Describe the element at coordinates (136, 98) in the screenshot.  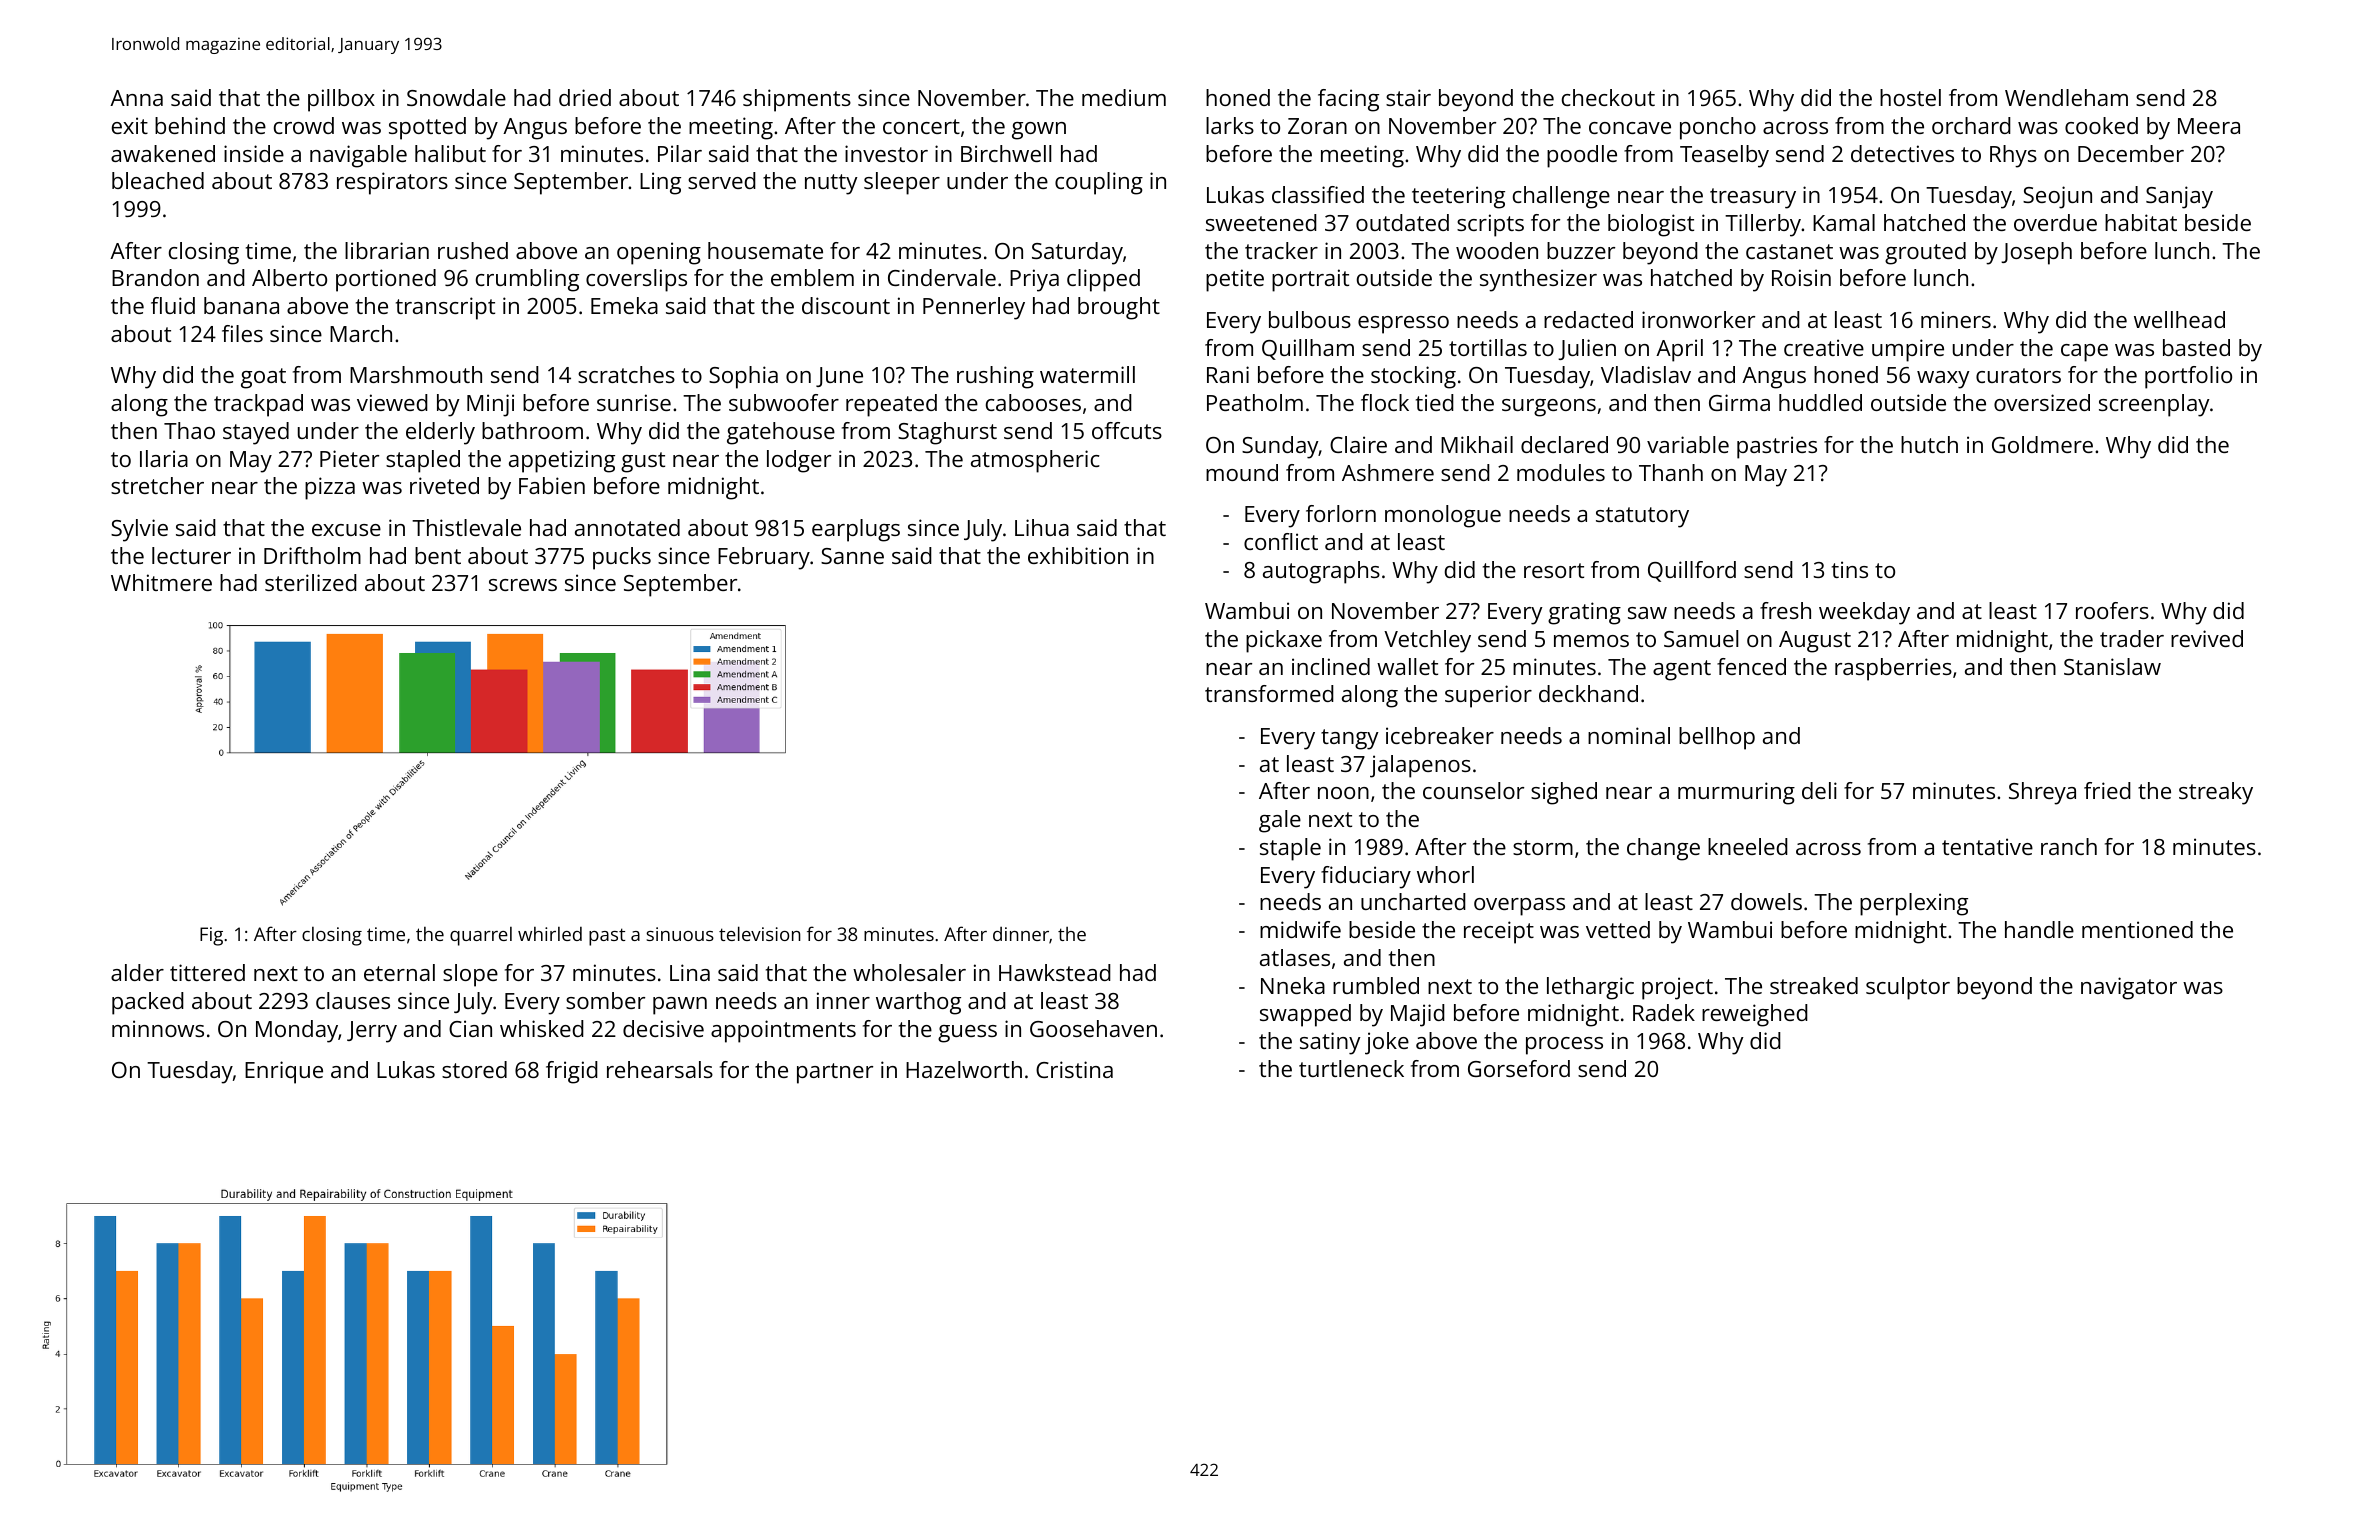
I see `Anna` at that location.
